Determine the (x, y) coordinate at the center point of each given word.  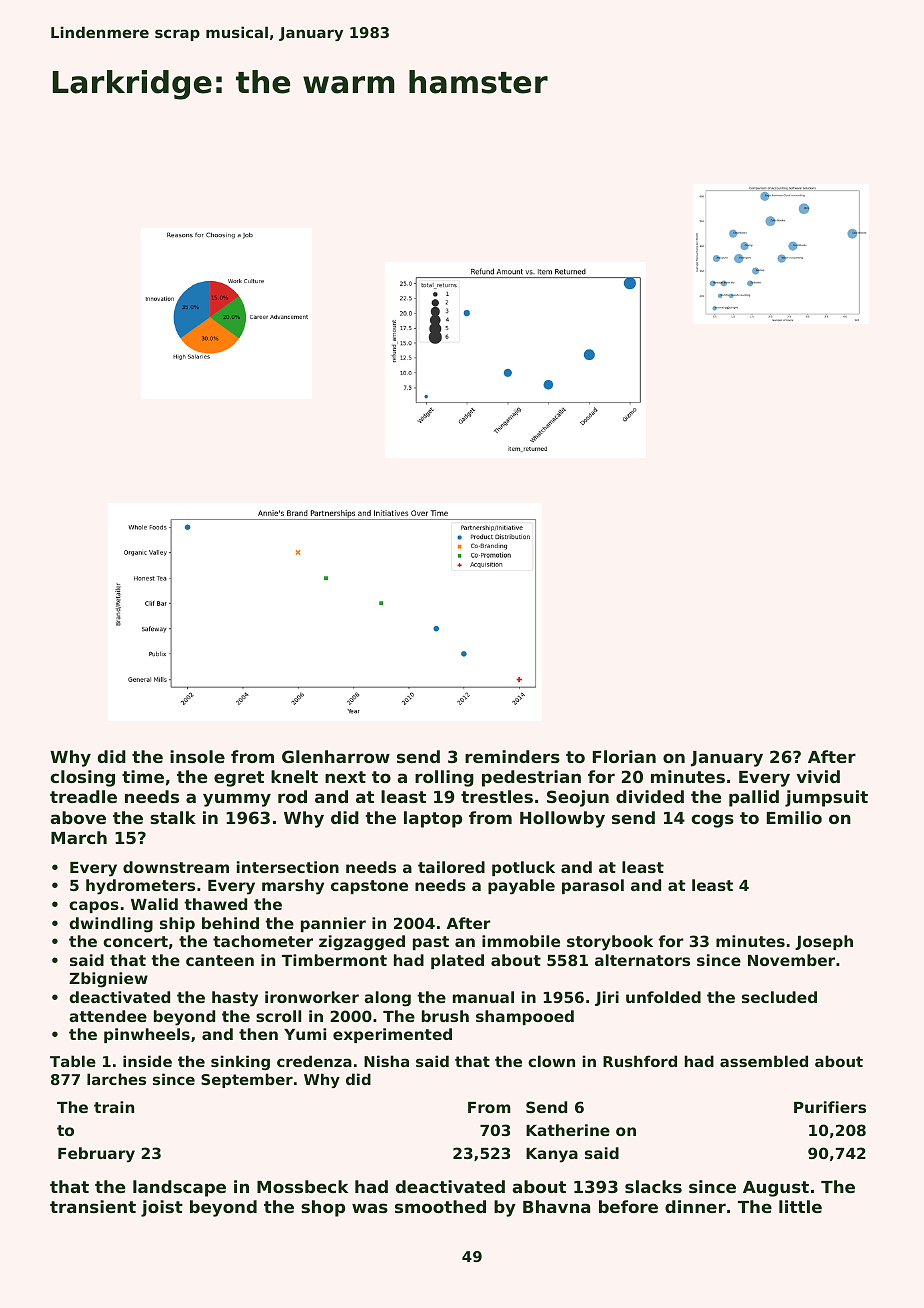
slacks (653, 1186)
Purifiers (830, 1107)
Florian (624, 756)
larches (116, 1079)
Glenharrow (336, 756)
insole (197, 756)
